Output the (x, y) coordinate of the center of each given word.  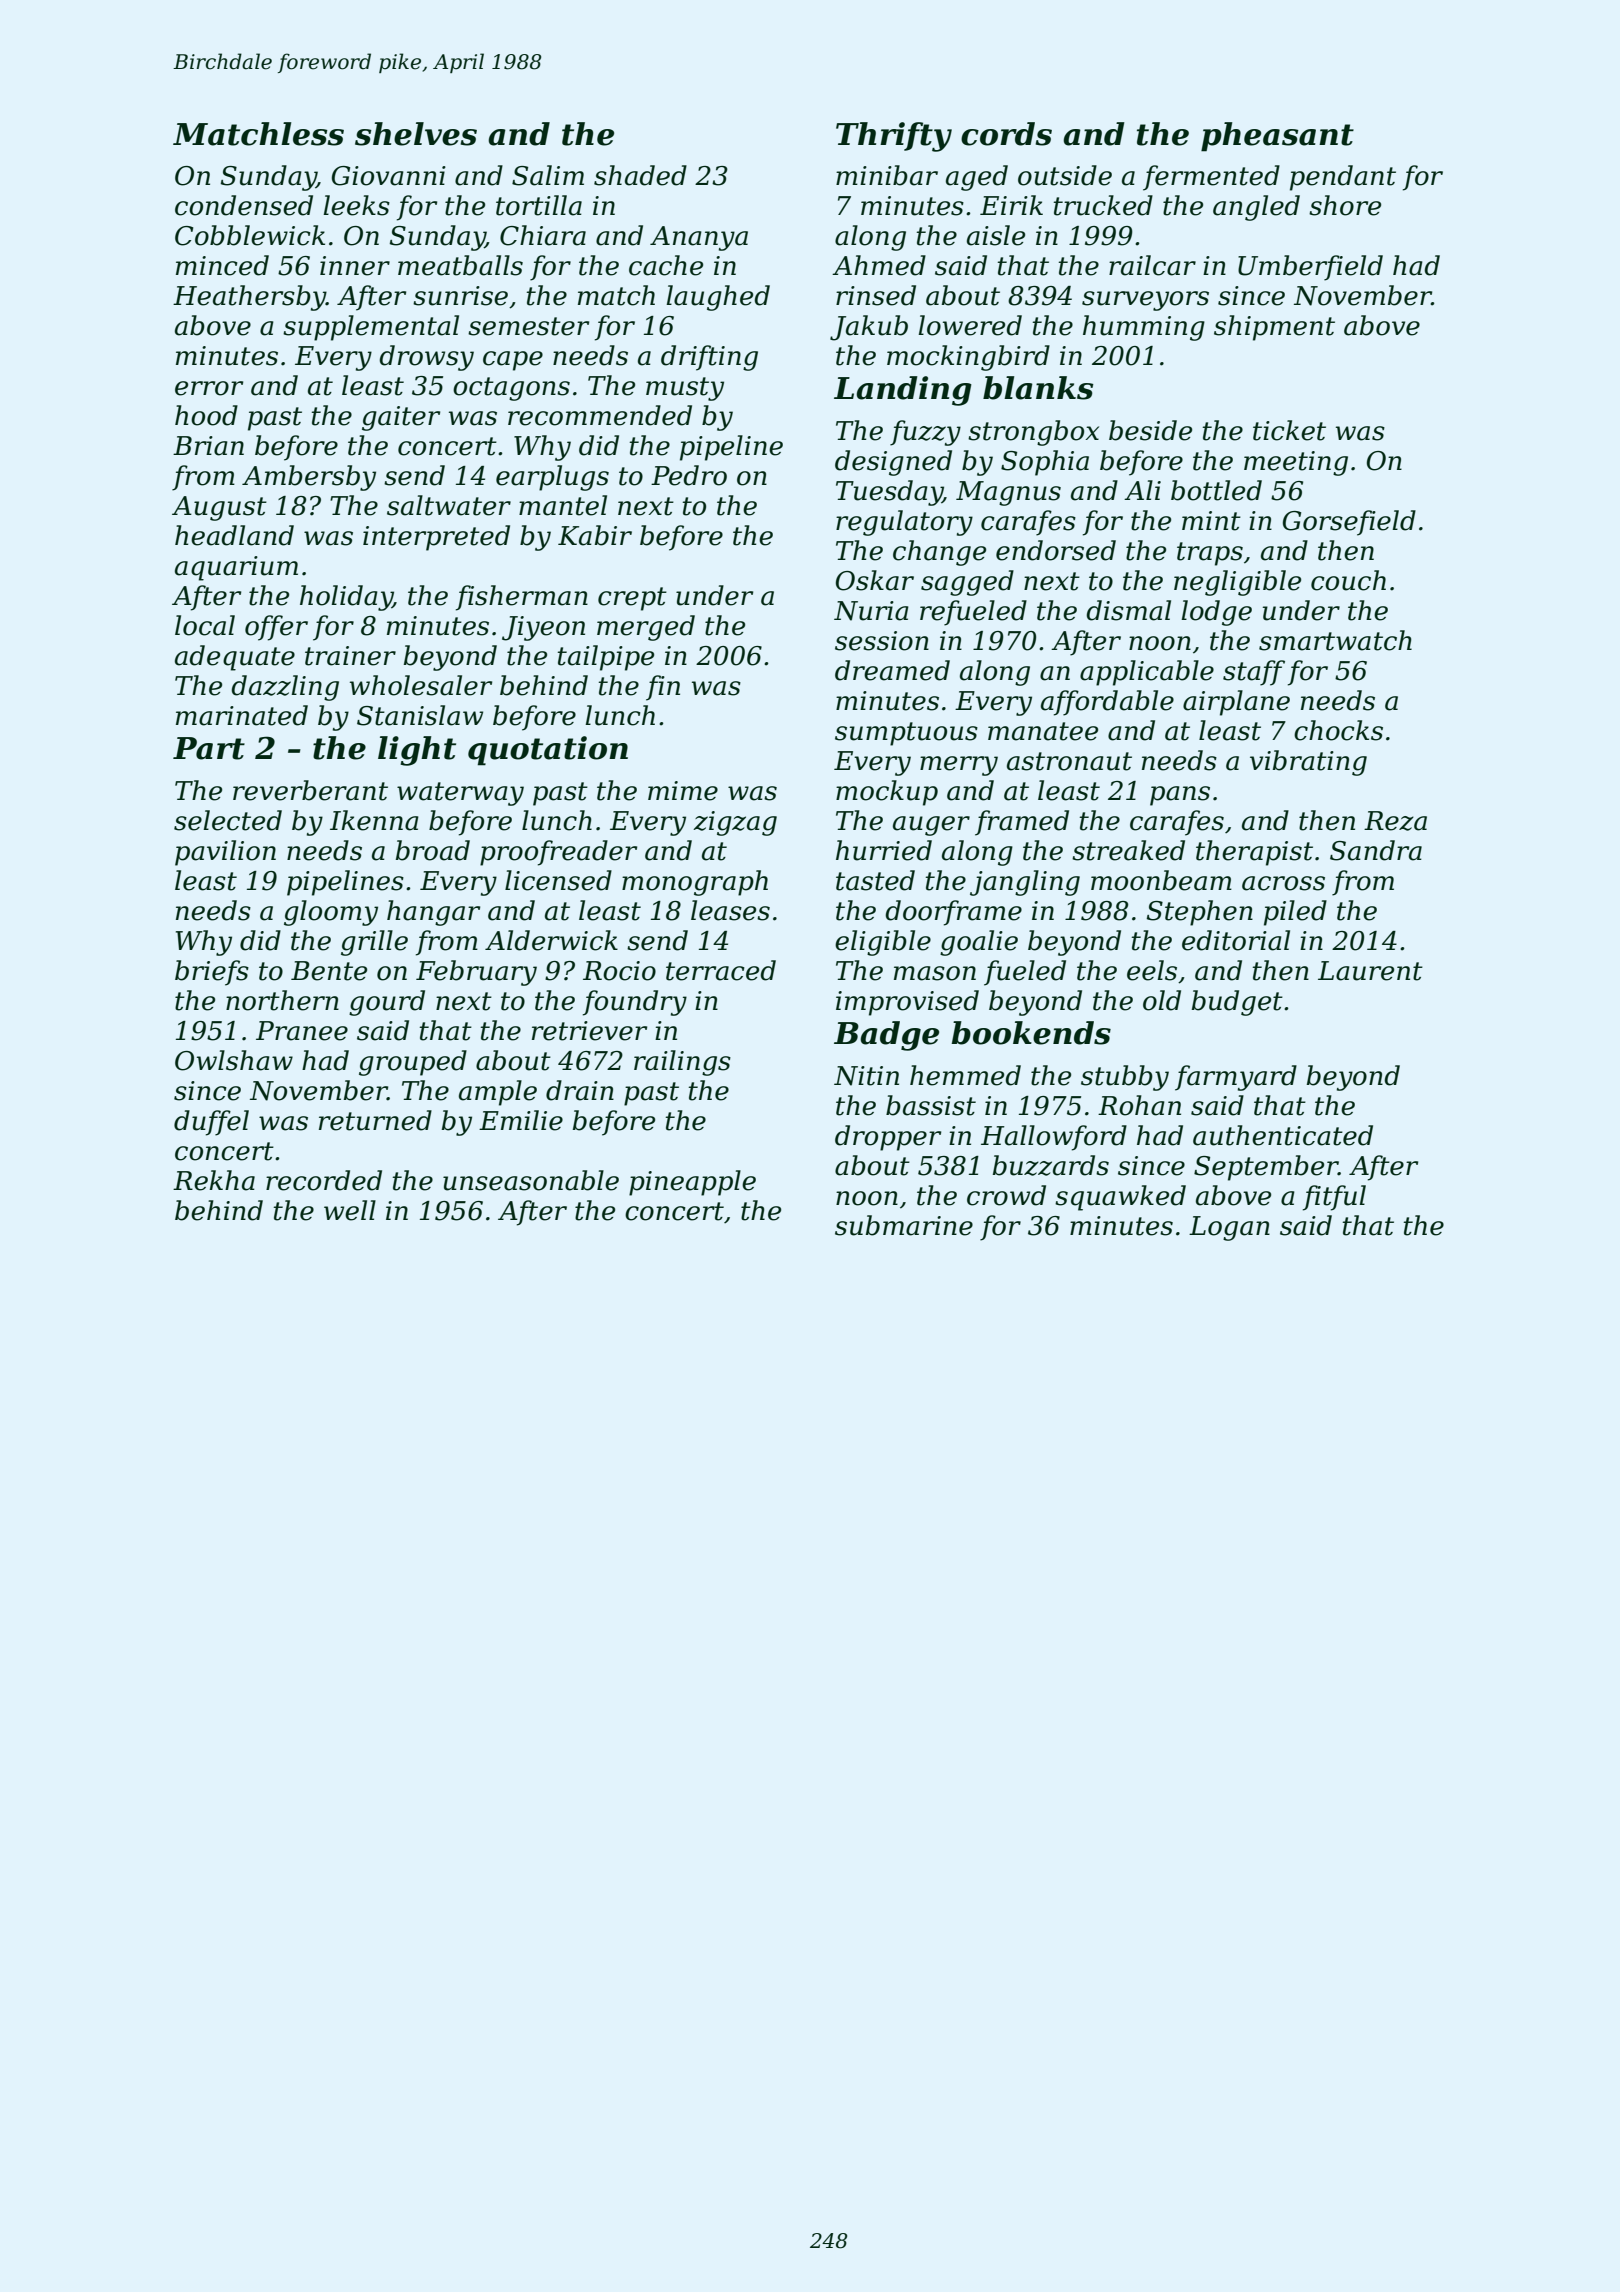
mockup (887, 793)
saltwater (449, 505)
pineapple (692, 1183)
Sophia (1045, 463)
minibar (887, 175)
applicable (1147, 673)
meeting (1296, 463)
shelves (416, 134)
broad (433, 850)
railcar (1152, 265)
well (350, 1210)
